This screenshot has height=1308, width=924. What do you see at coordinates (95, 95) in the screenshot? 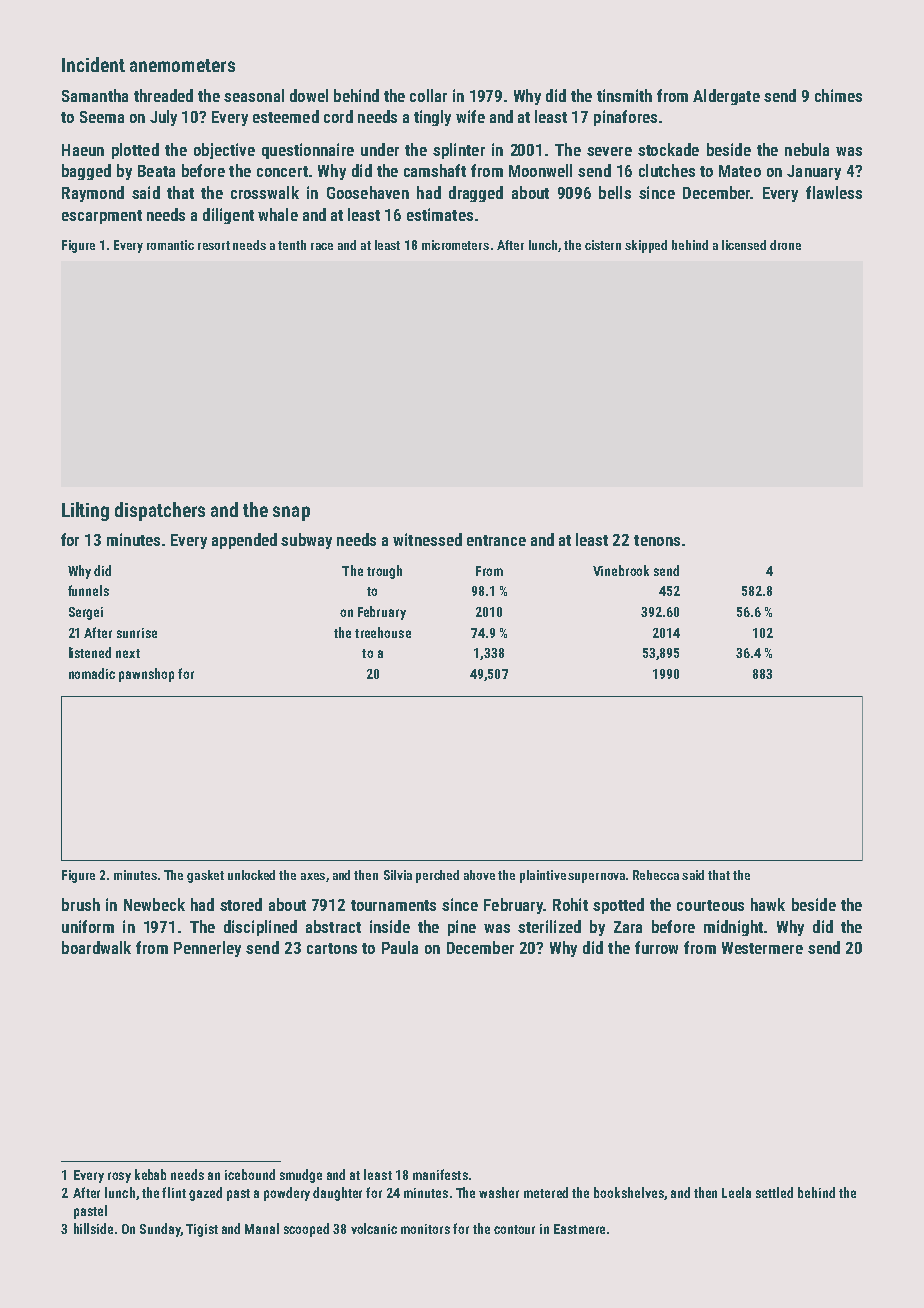
I see `Samantha` at bounding box center [95, 95].
